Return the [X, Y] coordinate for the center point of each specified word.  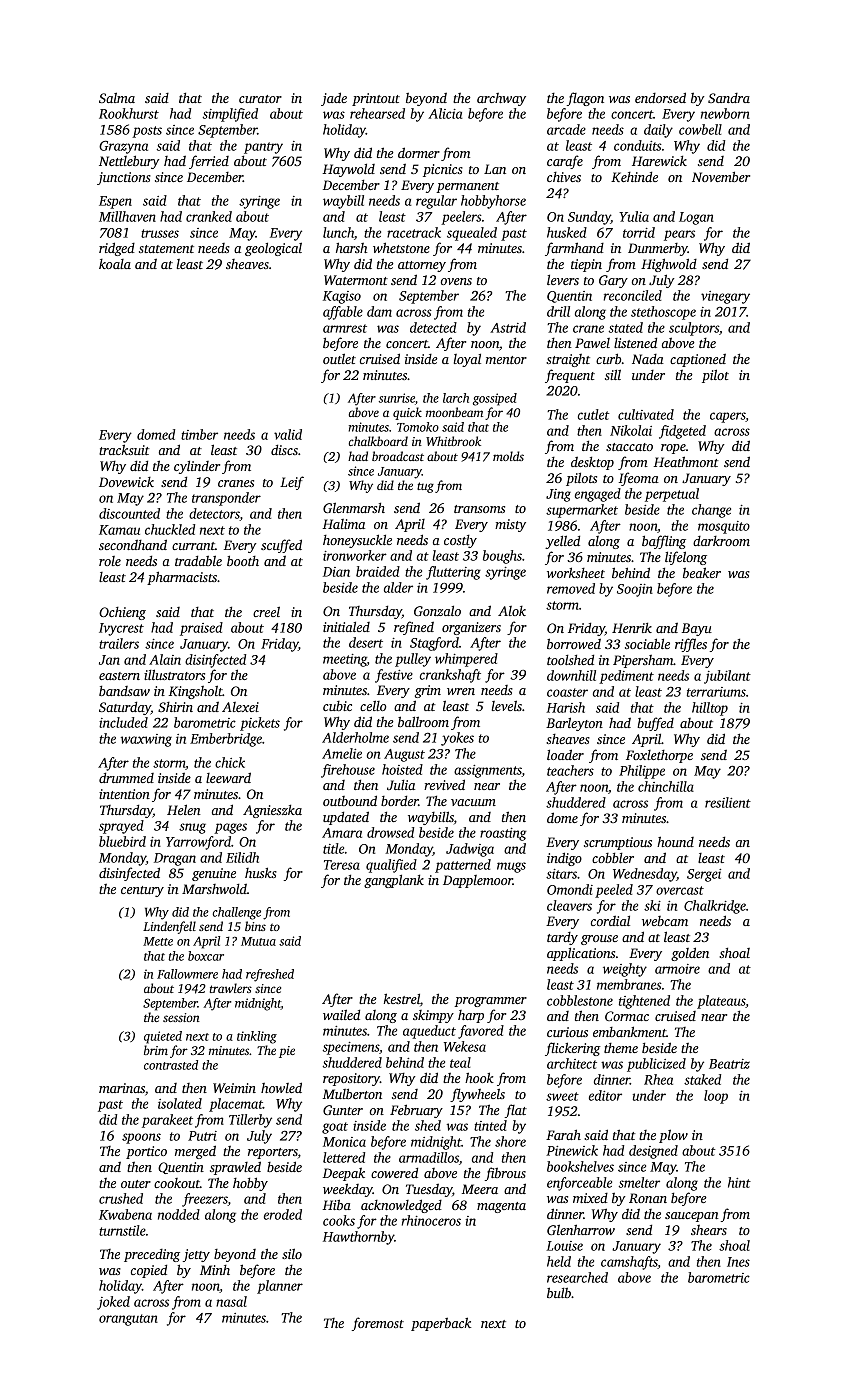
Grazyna [123, 147]
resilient [728, 802]
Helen [184, 809]
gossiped [495, 399]
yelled [562, 542]
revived [444, 784]
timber [199, 434]
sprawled [235, 1168]
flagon [585, 99]
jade [334, 99]
